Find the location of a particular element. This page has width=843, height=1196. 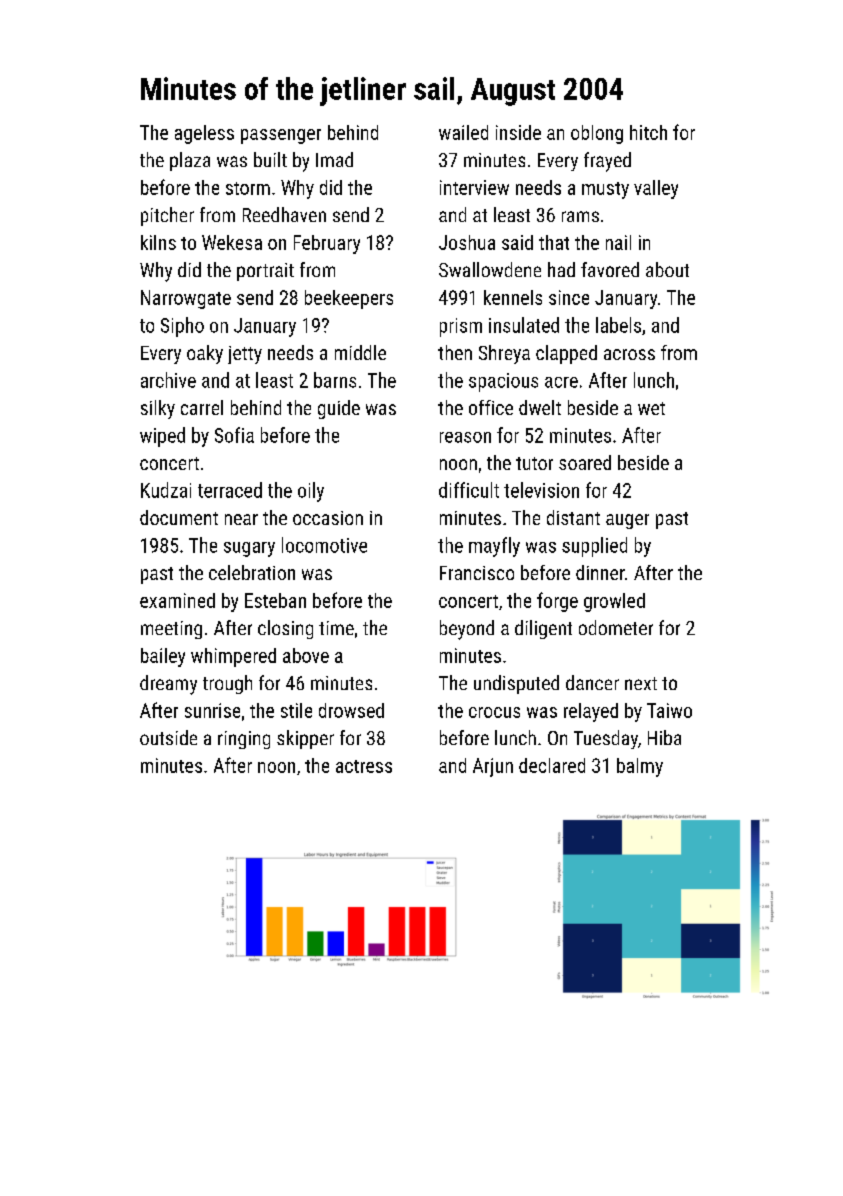

ringing is located at coordinates (244, 740).
